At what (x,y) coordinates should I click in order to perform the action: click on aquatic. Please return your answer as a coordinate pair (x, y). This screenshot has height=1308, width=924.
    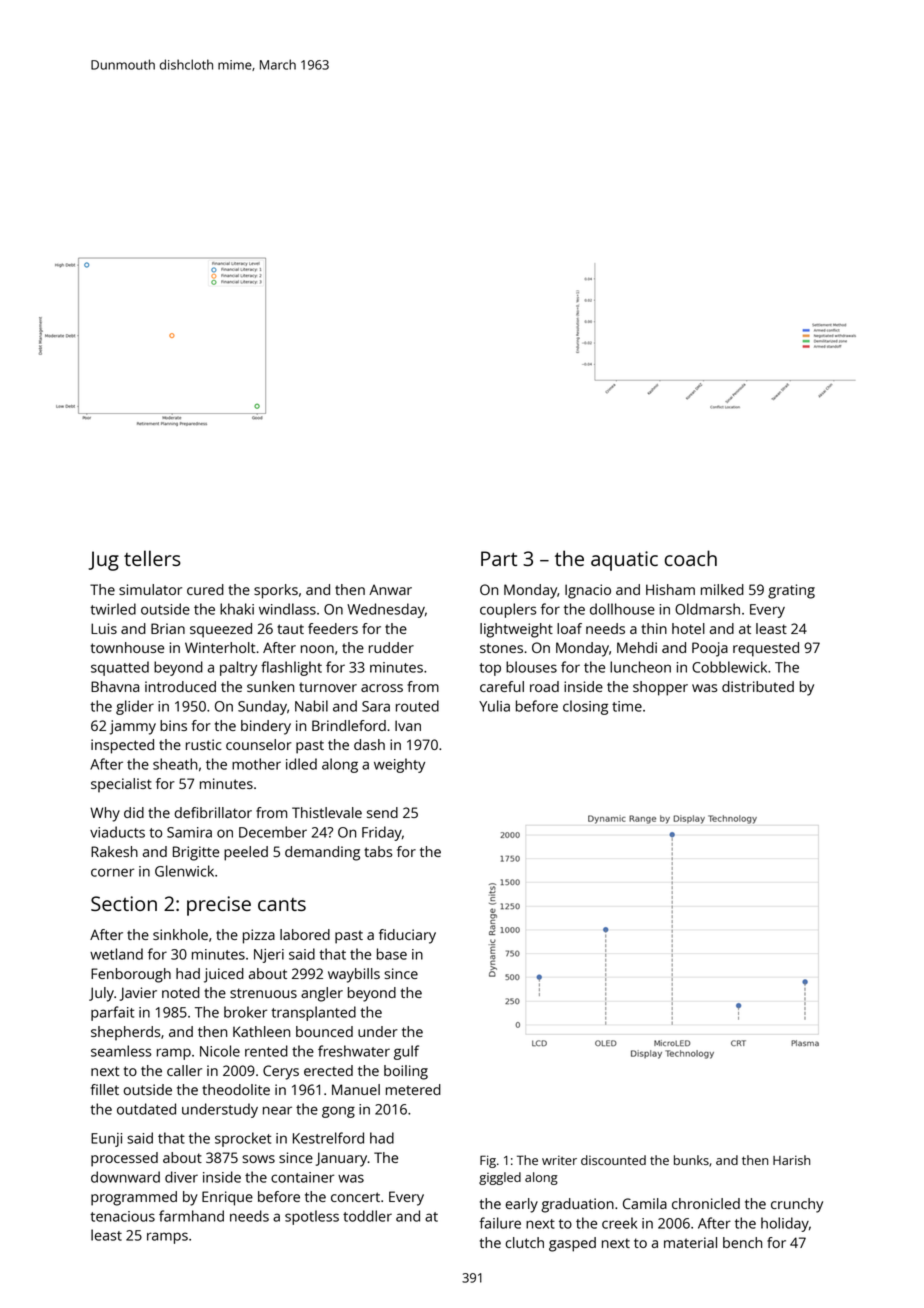
    Looking at the image, I should click on (624, 561).
